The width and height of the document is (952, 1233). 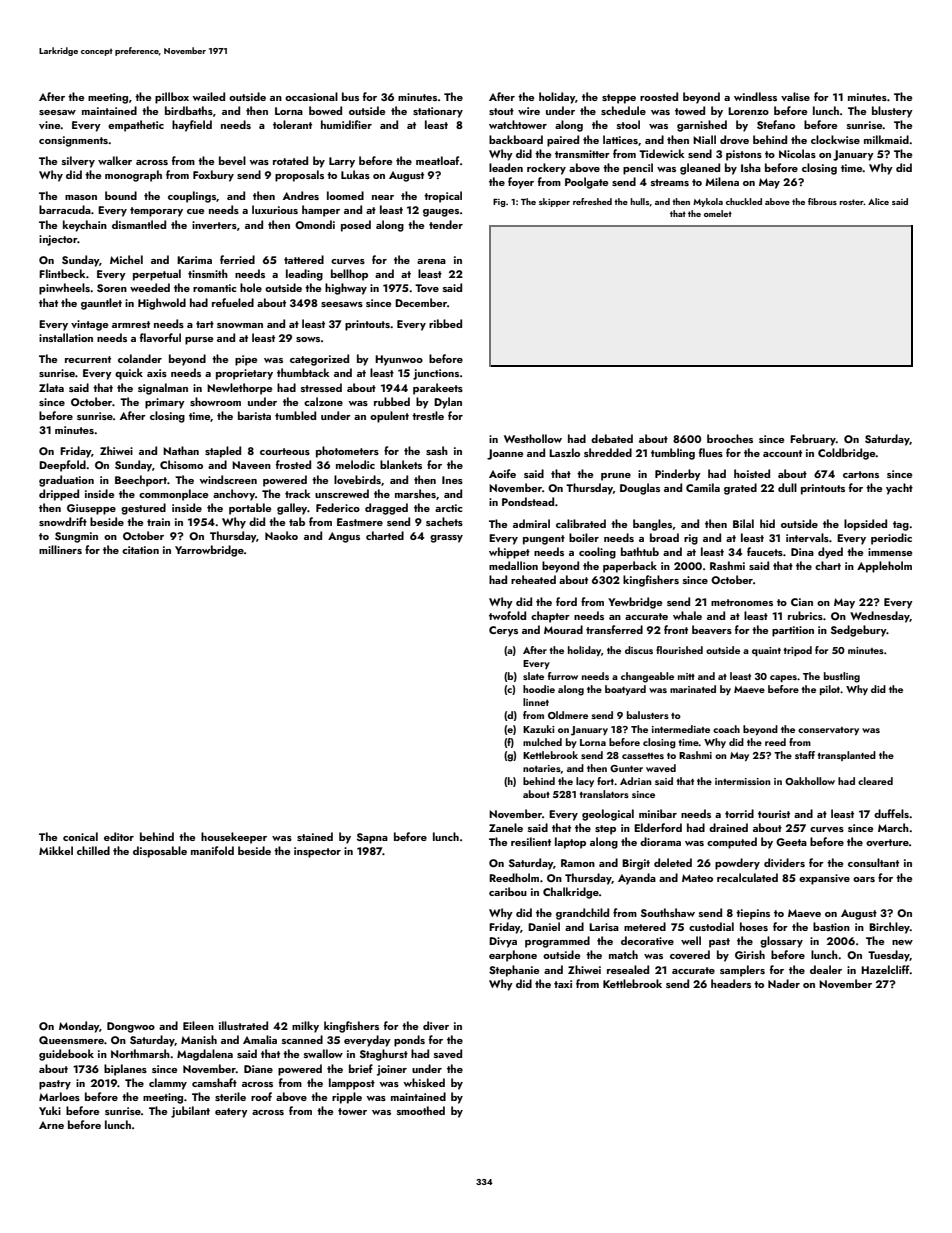 I want to click on opulent, so click(x=389, y=417).
